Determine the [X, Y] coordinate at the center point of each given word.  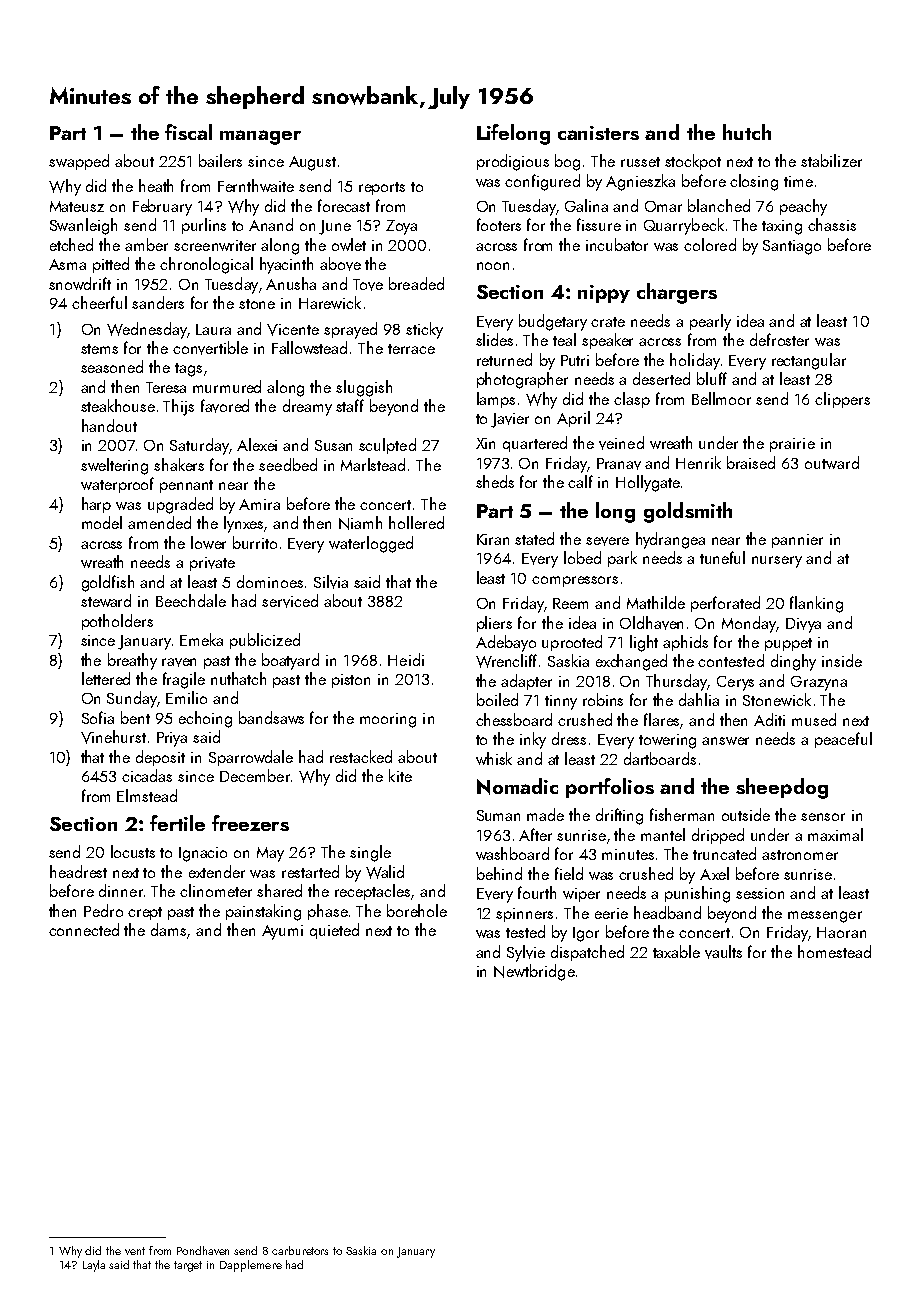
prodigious [513, 162]
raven [179, 662]
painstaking [263, 912]
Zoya [401, 227]
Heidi [406, 659]
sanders [158, 302]
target [188, 1266]
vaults [723, 952]
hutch [747, 132]
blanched [719, 205]
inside [842, 660]
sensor [823, 817]
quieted [334, 931]
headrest [78, 871]
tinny [561, 702]
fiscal [188, 132]
